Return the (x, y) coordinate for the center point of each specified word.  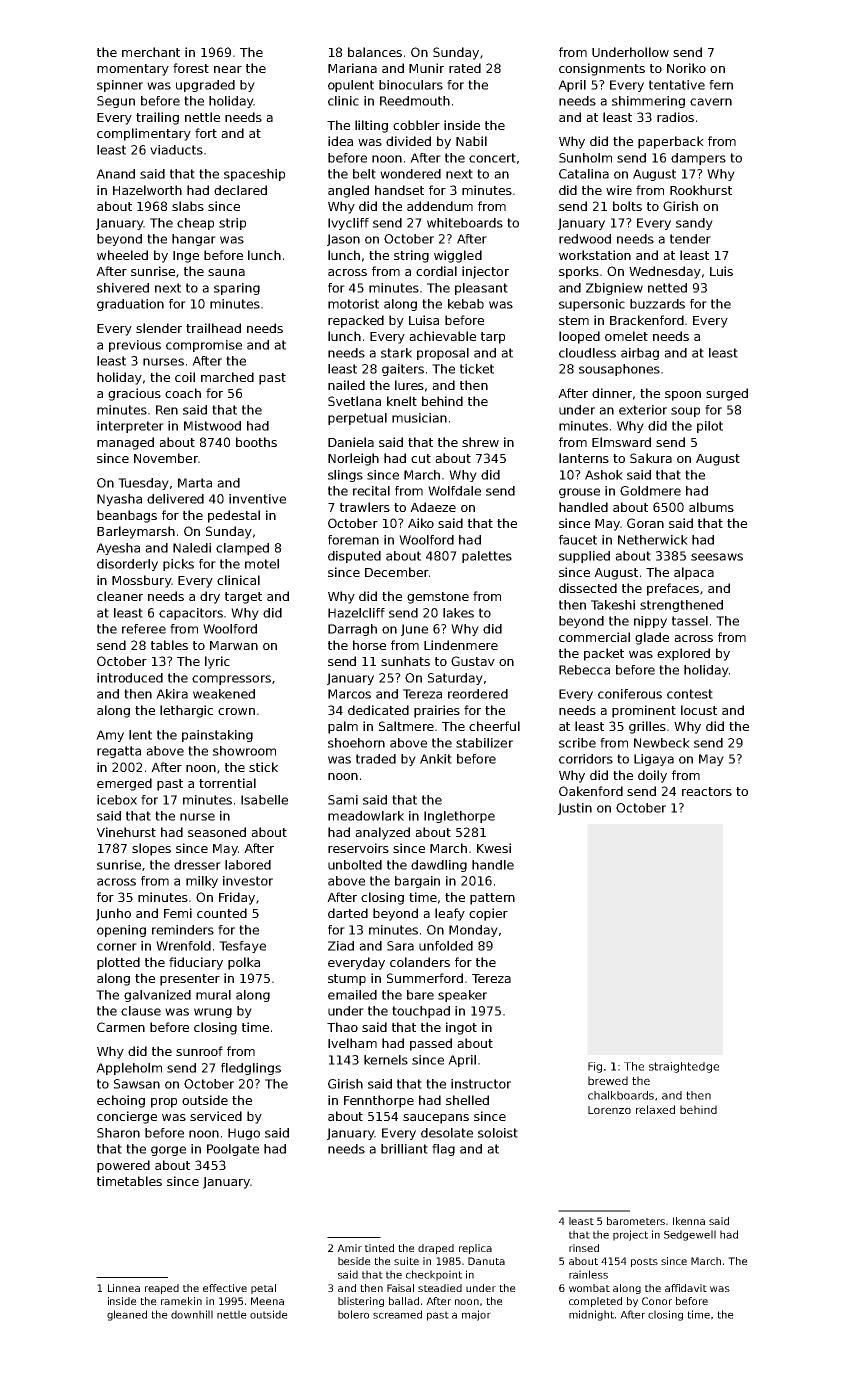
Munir (426, 68)
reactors (707, 791)
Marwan (234, 645)
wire (619, 190)
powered (123, 1166)
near (228, 69)
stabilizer (484, 743)
